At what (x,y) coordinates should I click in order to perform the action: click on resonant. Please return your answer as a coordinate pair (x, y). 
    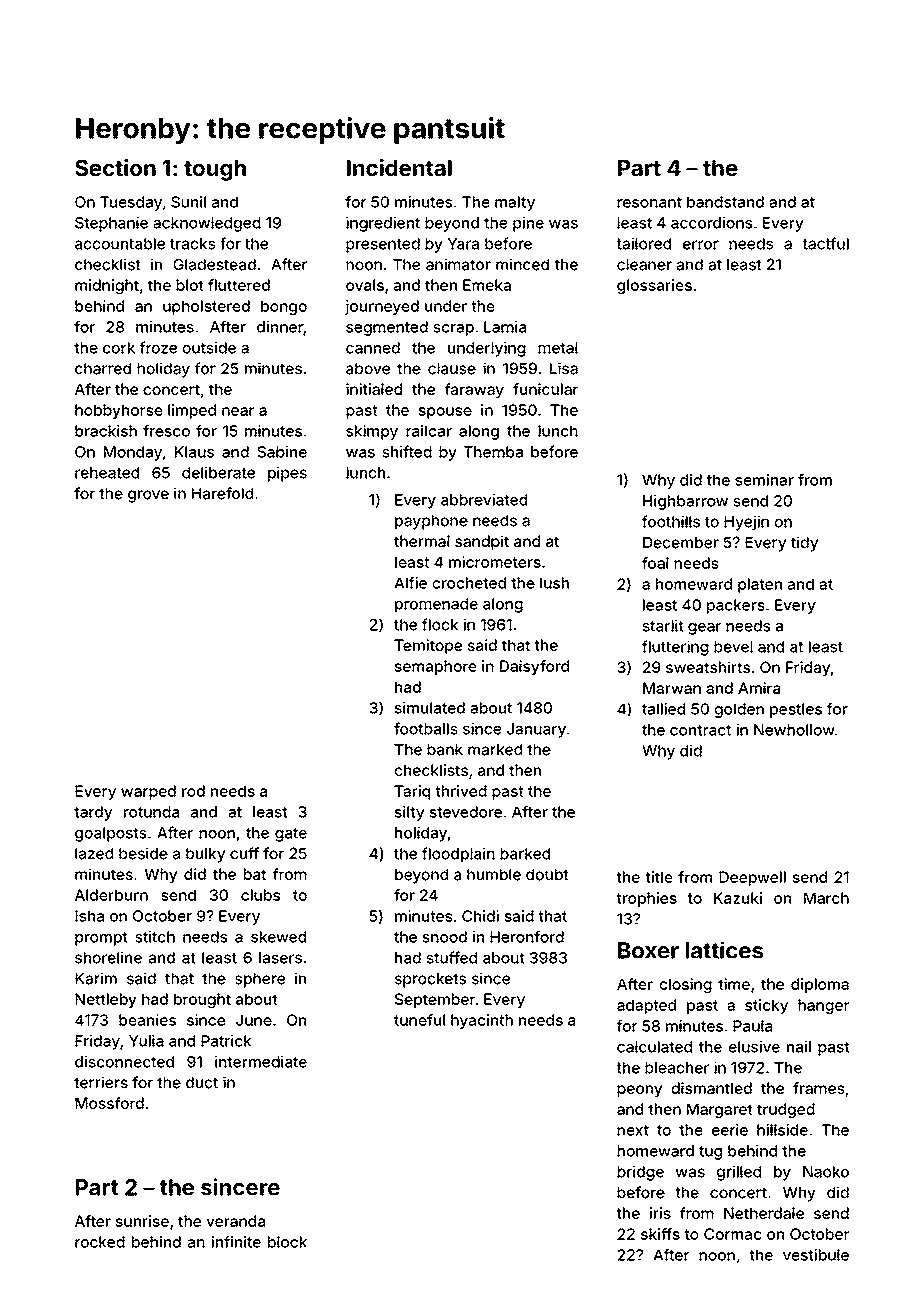
    Looking at the image, I should click on (649, 202).
